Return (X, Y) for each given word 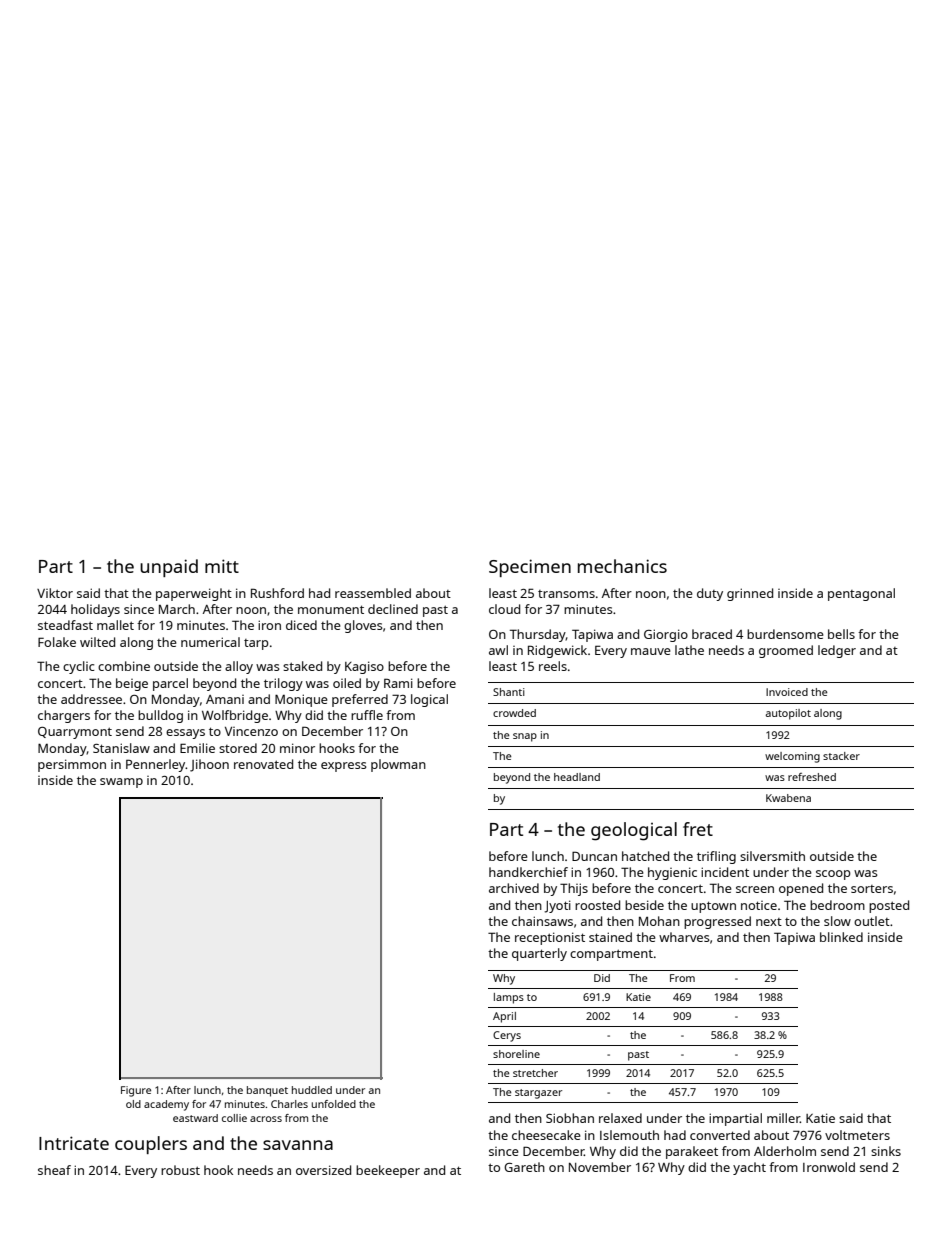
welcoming (792, 757)
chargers (64, 716)
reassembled (373, 593)
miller (783, 1118)
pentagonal (861, 594)
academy (166, 1105)
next (769, 922)
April (504, 1017)
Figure (136, 1091)
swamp (121, 783)
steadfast (65, 625)
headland (577, 777)
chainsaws (542, 921)
